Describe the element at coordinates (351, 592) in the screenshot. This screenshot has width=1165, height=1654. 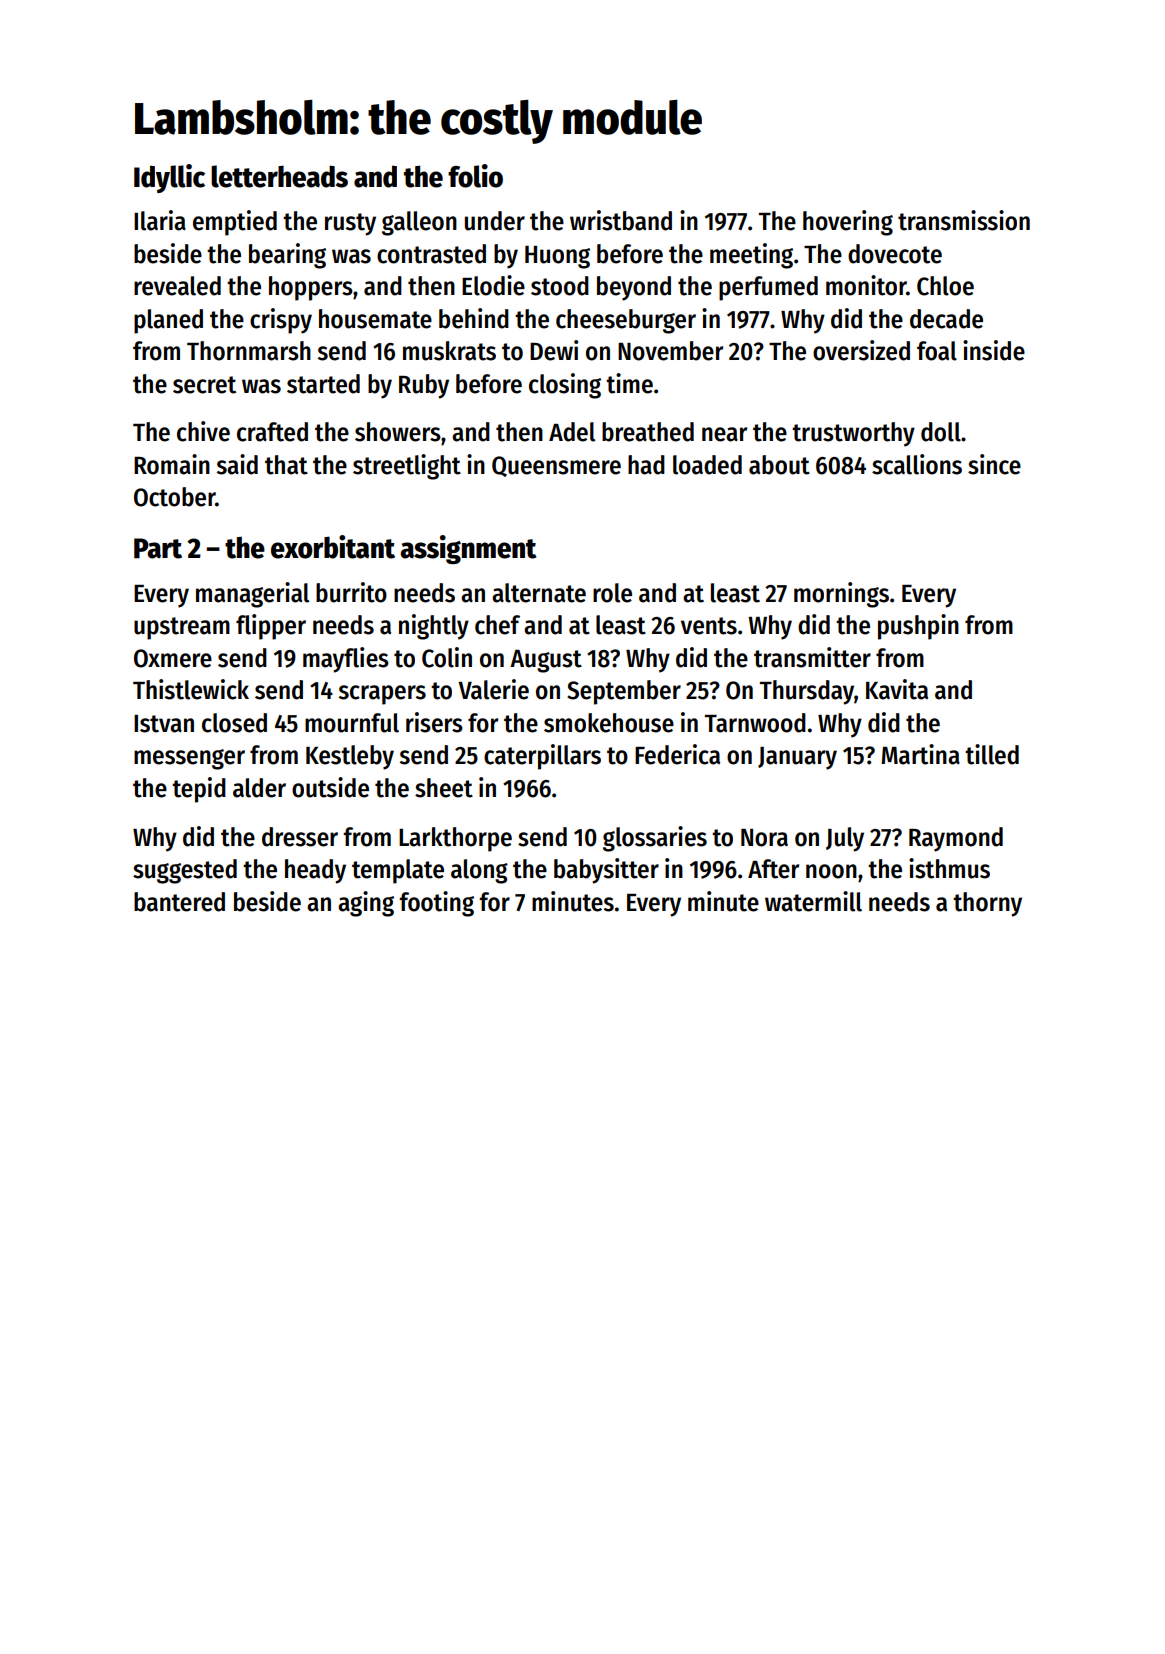
I see `burrito` at that location.
